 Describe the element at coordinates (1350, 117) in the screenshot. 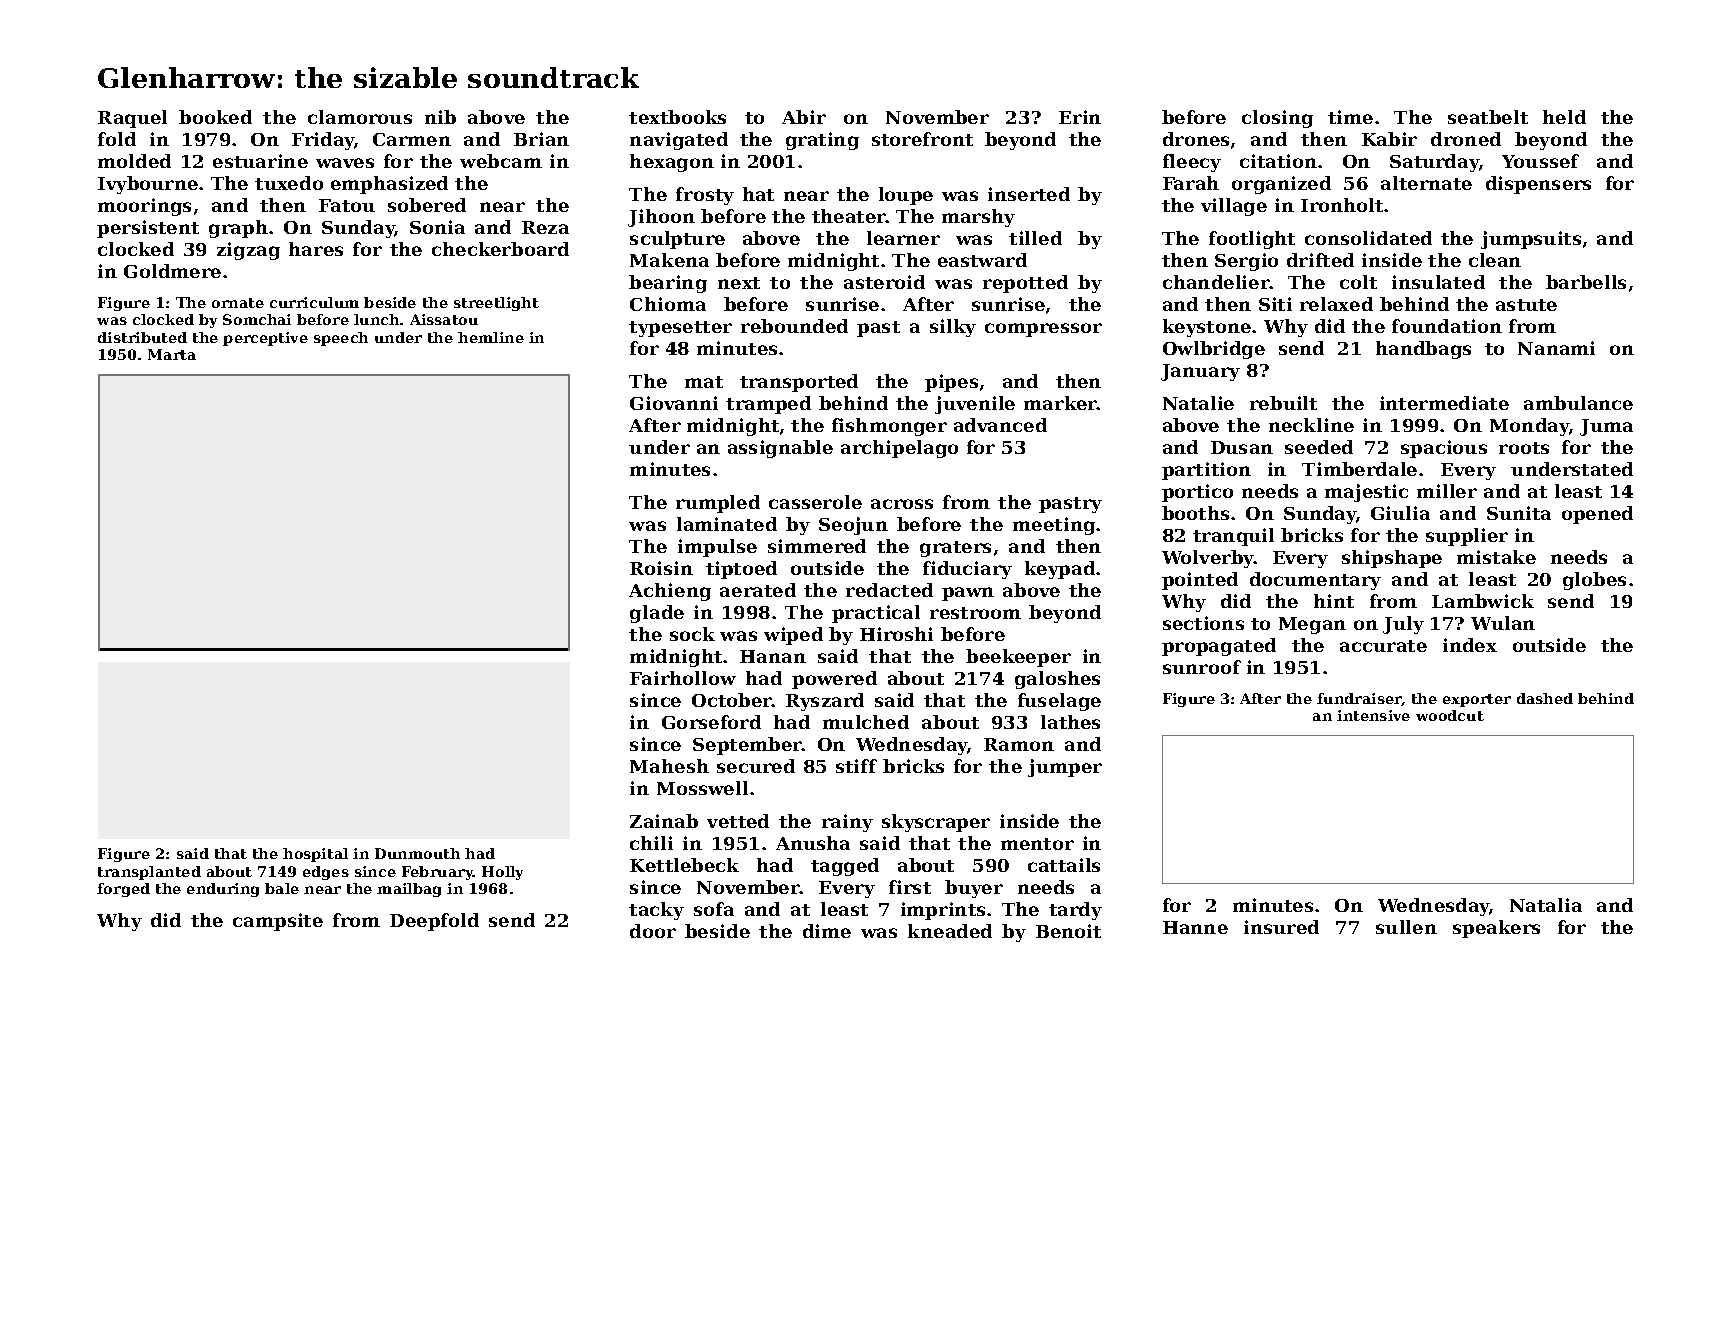

I see `time` at that location.
